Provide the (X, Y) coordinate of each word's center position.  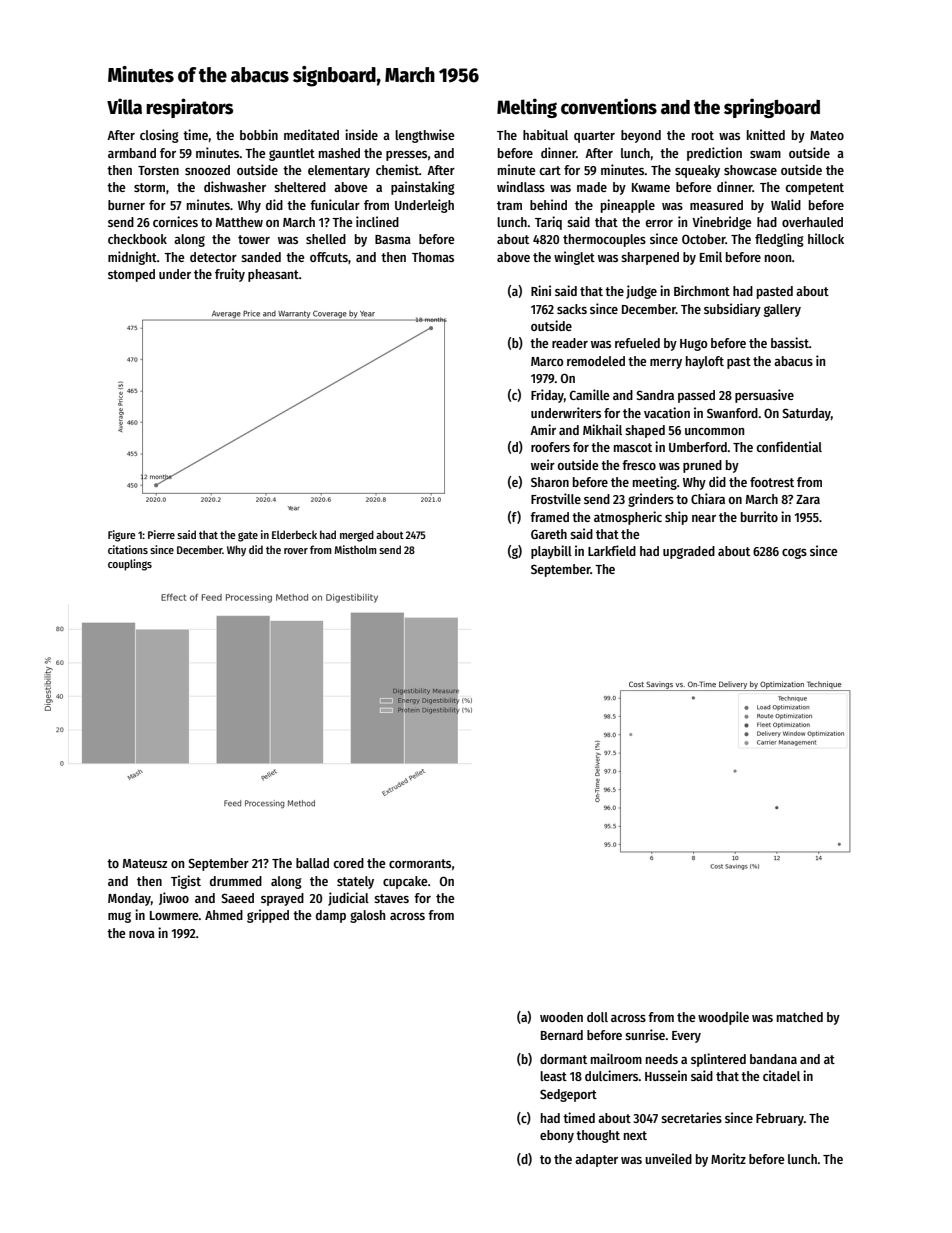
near (704, 518)
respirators (189, 108)
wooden (561, 1017)
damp (331, 916)
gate (248, 536)
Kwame (651, 187)
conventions (609, 106)
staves (391, 898)
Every (686, 1037)
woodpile (723, 1018)
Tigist (186, 882)
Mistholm (356, 549)
